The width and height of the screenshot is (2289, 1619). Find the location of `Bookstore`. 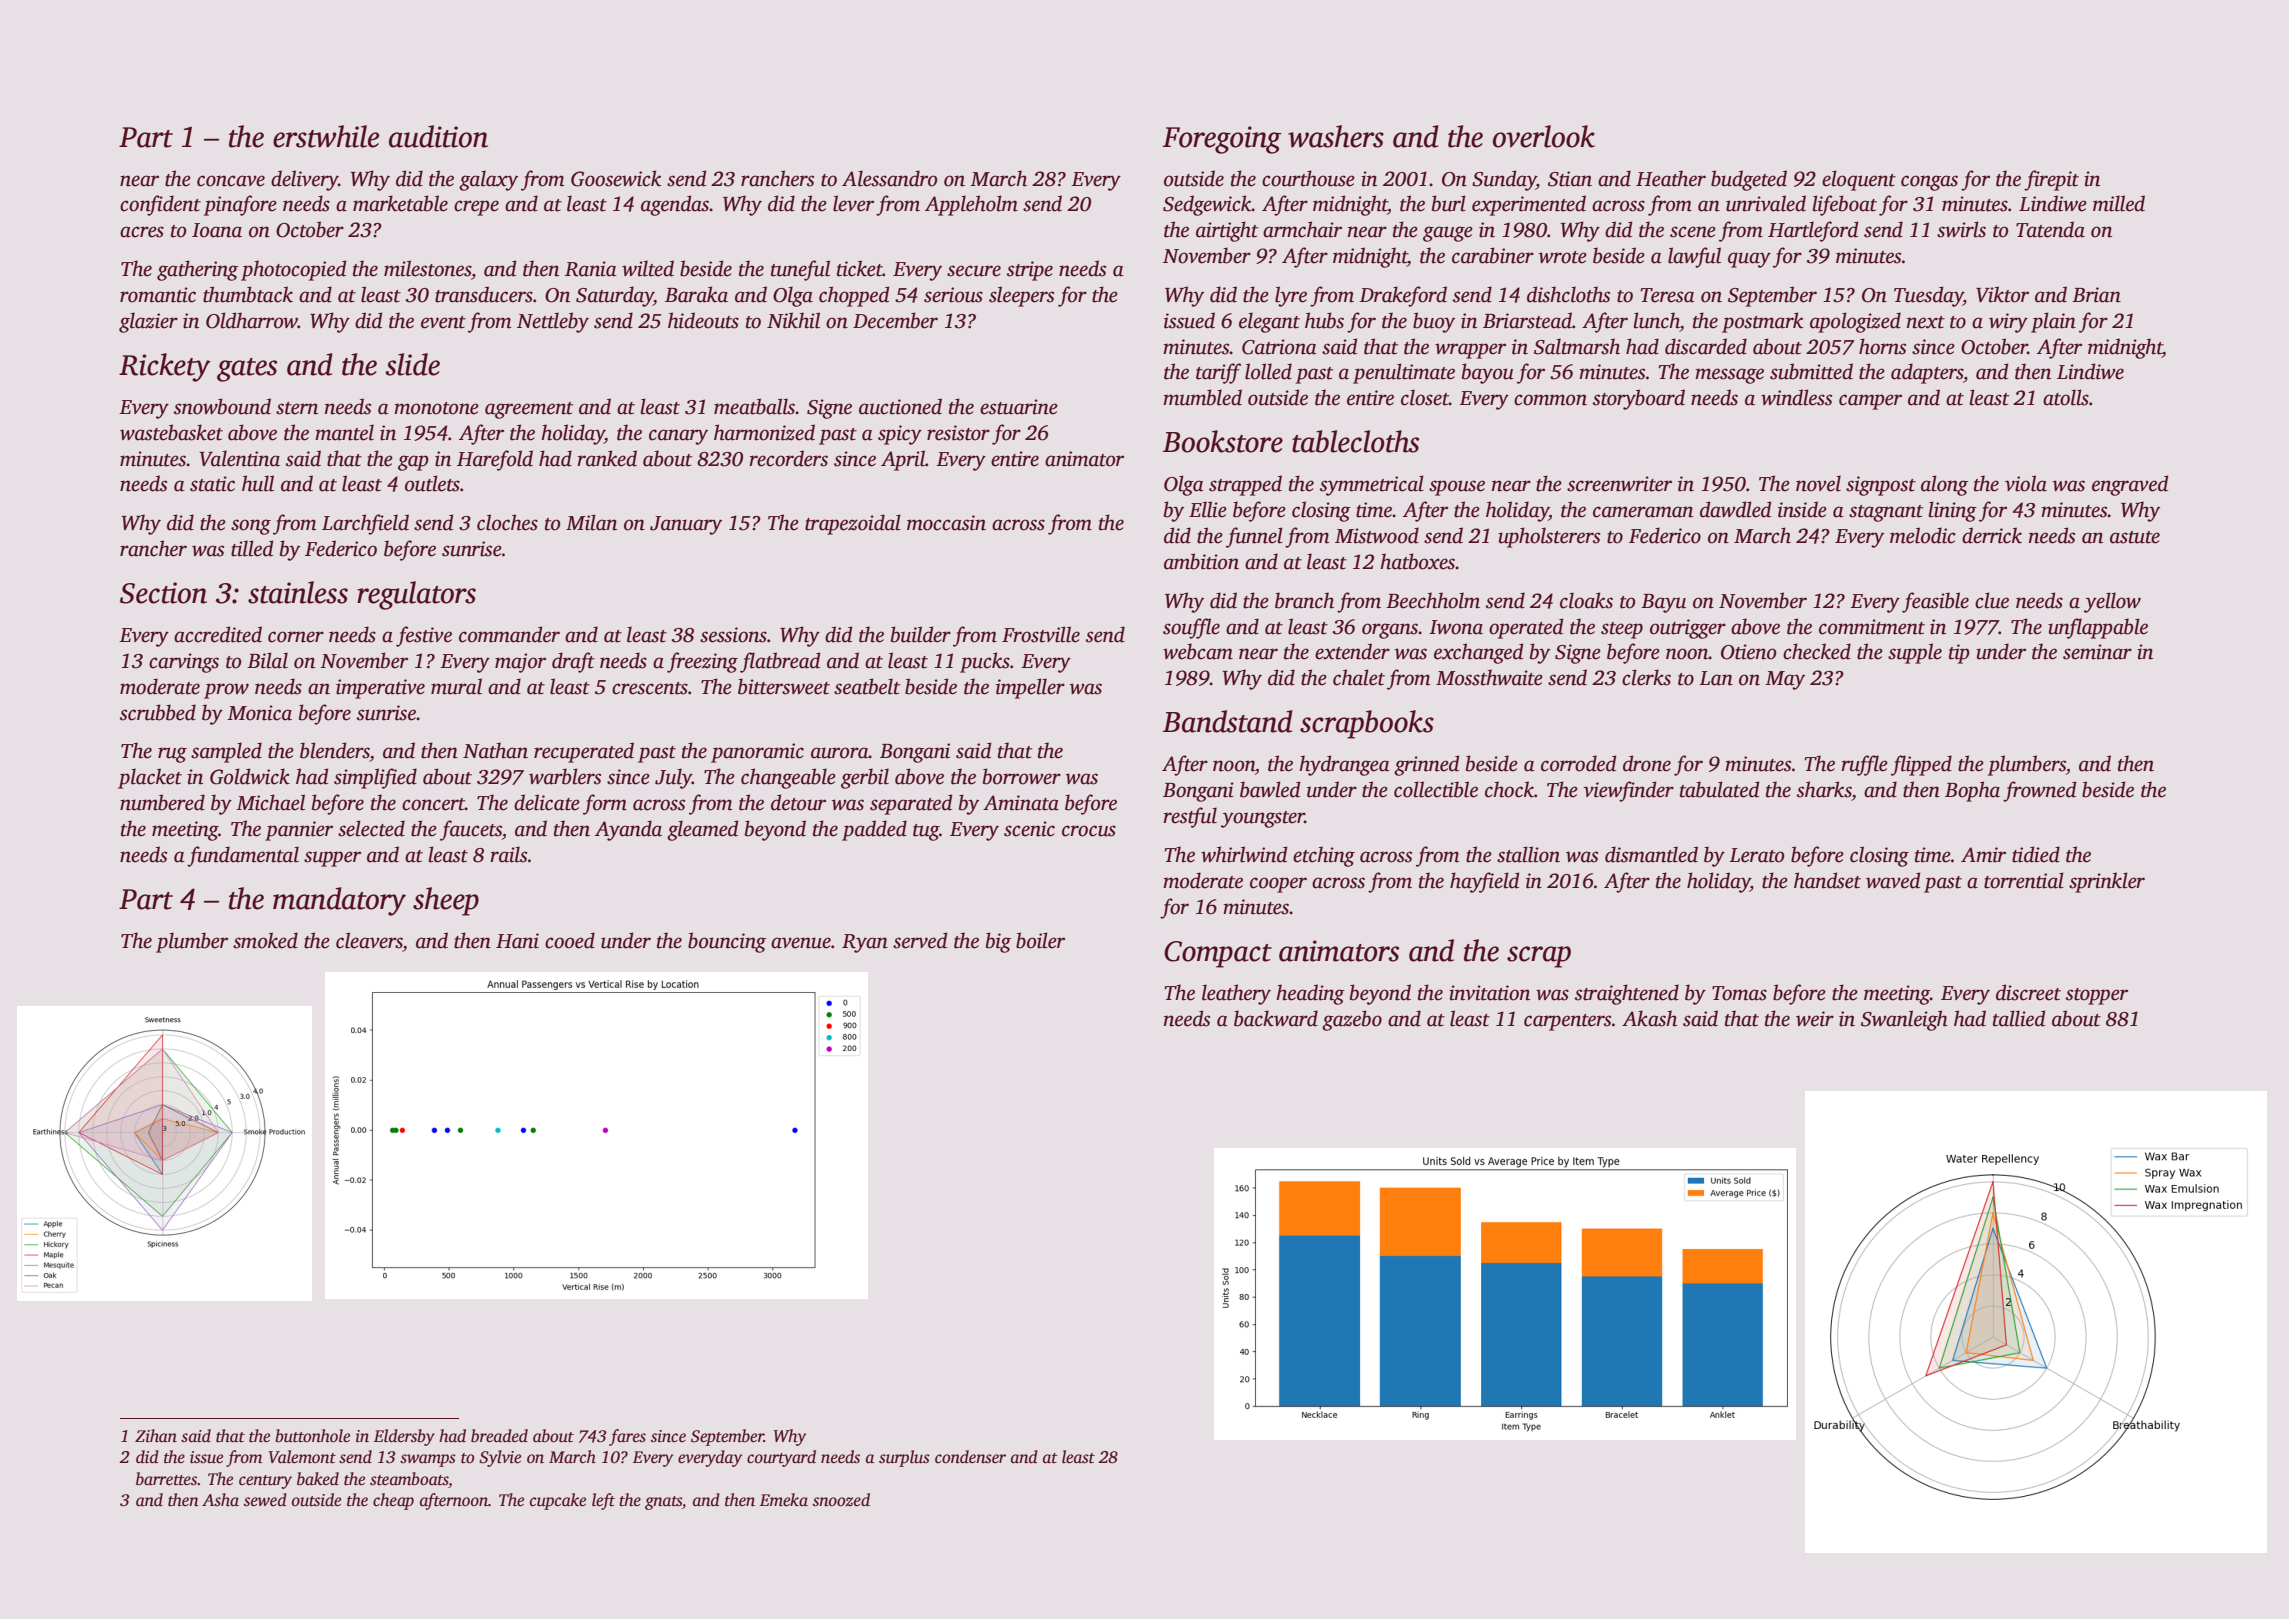

Bookstore is located at coordinates (1223, 441).
